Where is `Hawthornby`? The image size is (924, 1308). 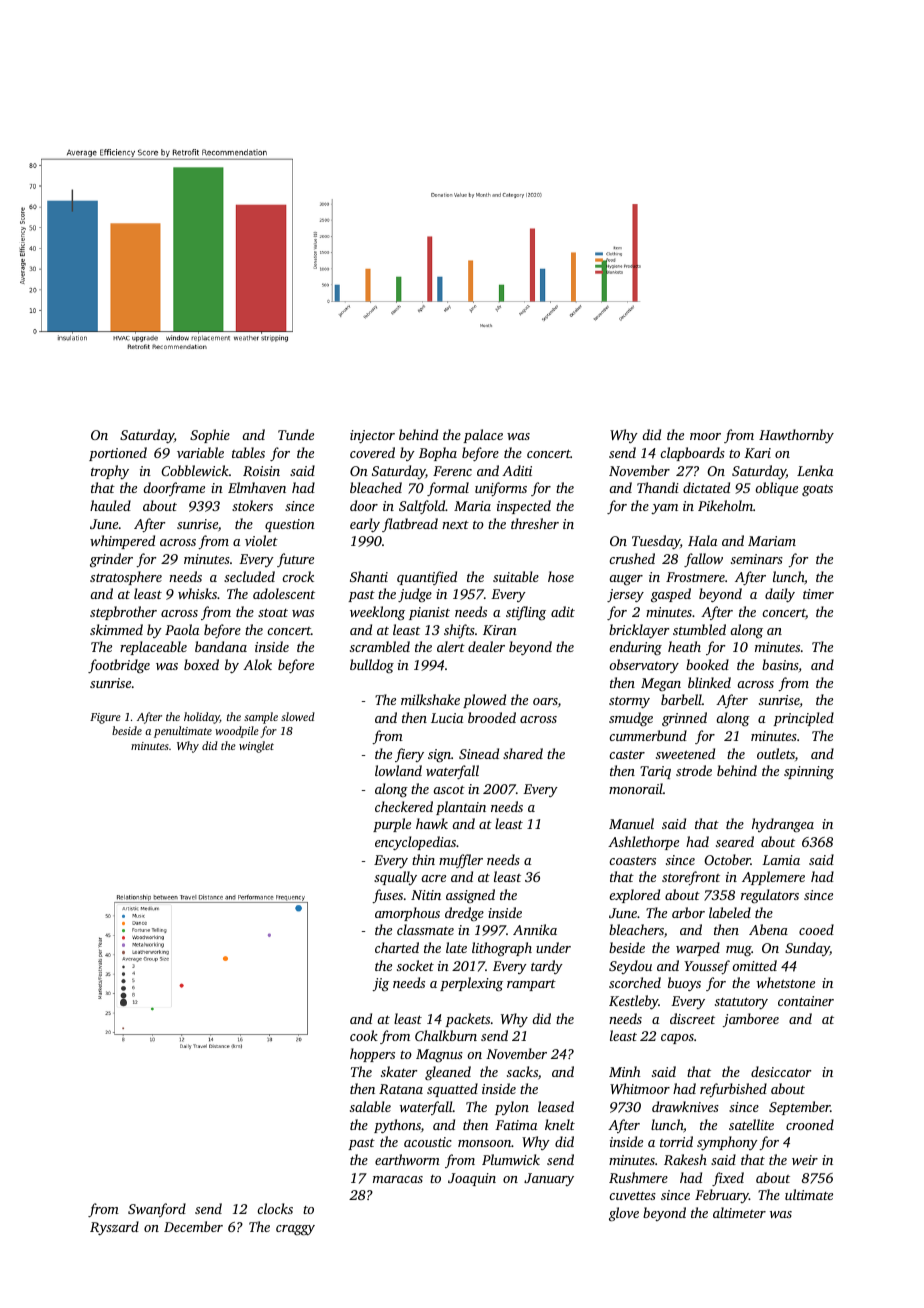 Hawthornby is located at coordinates (796, 436).
